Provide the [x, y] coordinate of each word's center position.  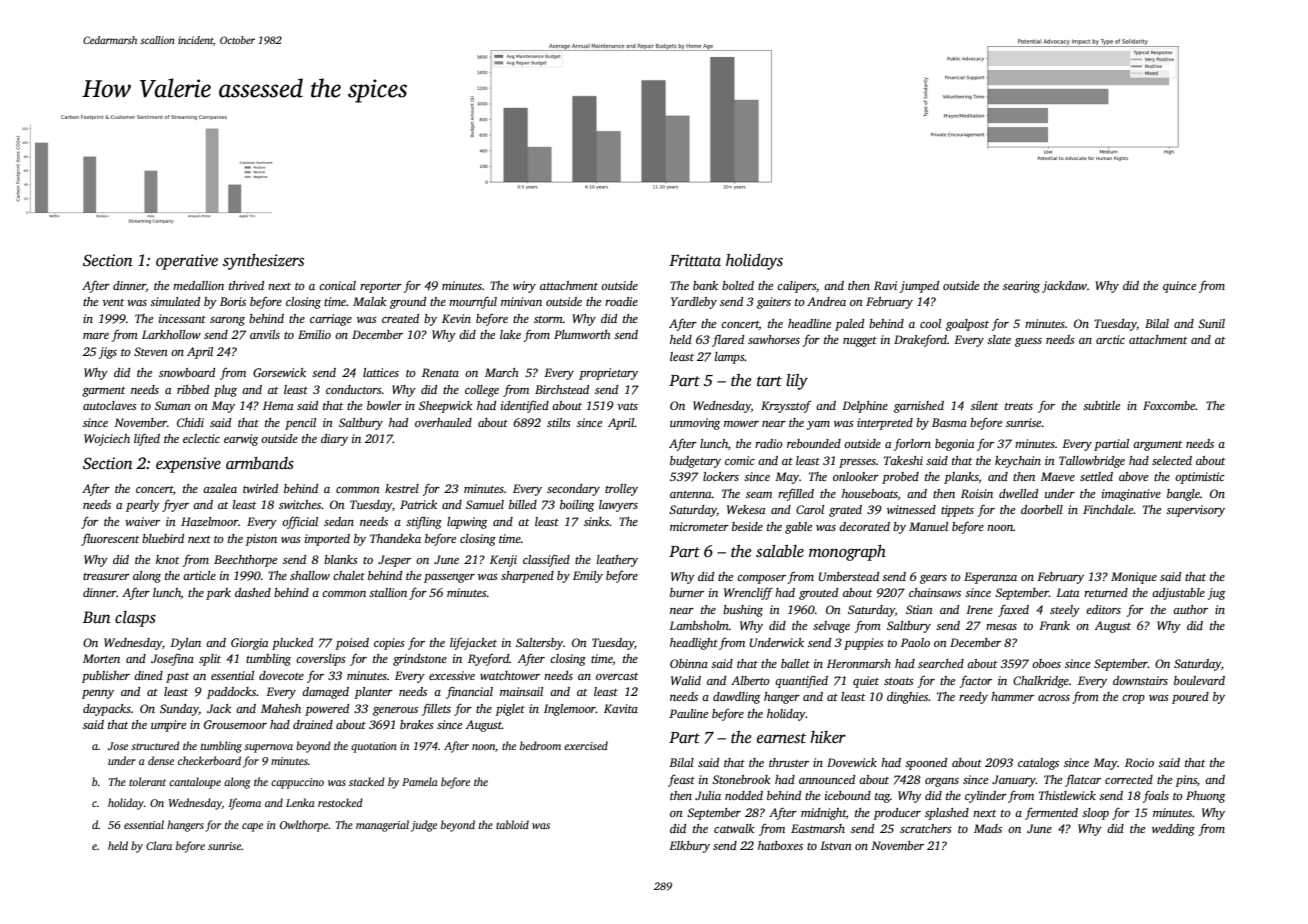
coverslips [321, 660]
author [1190, 609]
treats [1019, 406]
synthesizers [263, 262]
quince [1179, 287]
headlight [694, 644]
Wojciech [107, 440]
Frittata [695, 260]
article [199, 575]
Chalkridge [1041, 682]
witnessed [911, 509]
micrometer [699, 526]
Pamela [420, 781]
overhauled [443, 422]
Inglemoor [570, 710]
